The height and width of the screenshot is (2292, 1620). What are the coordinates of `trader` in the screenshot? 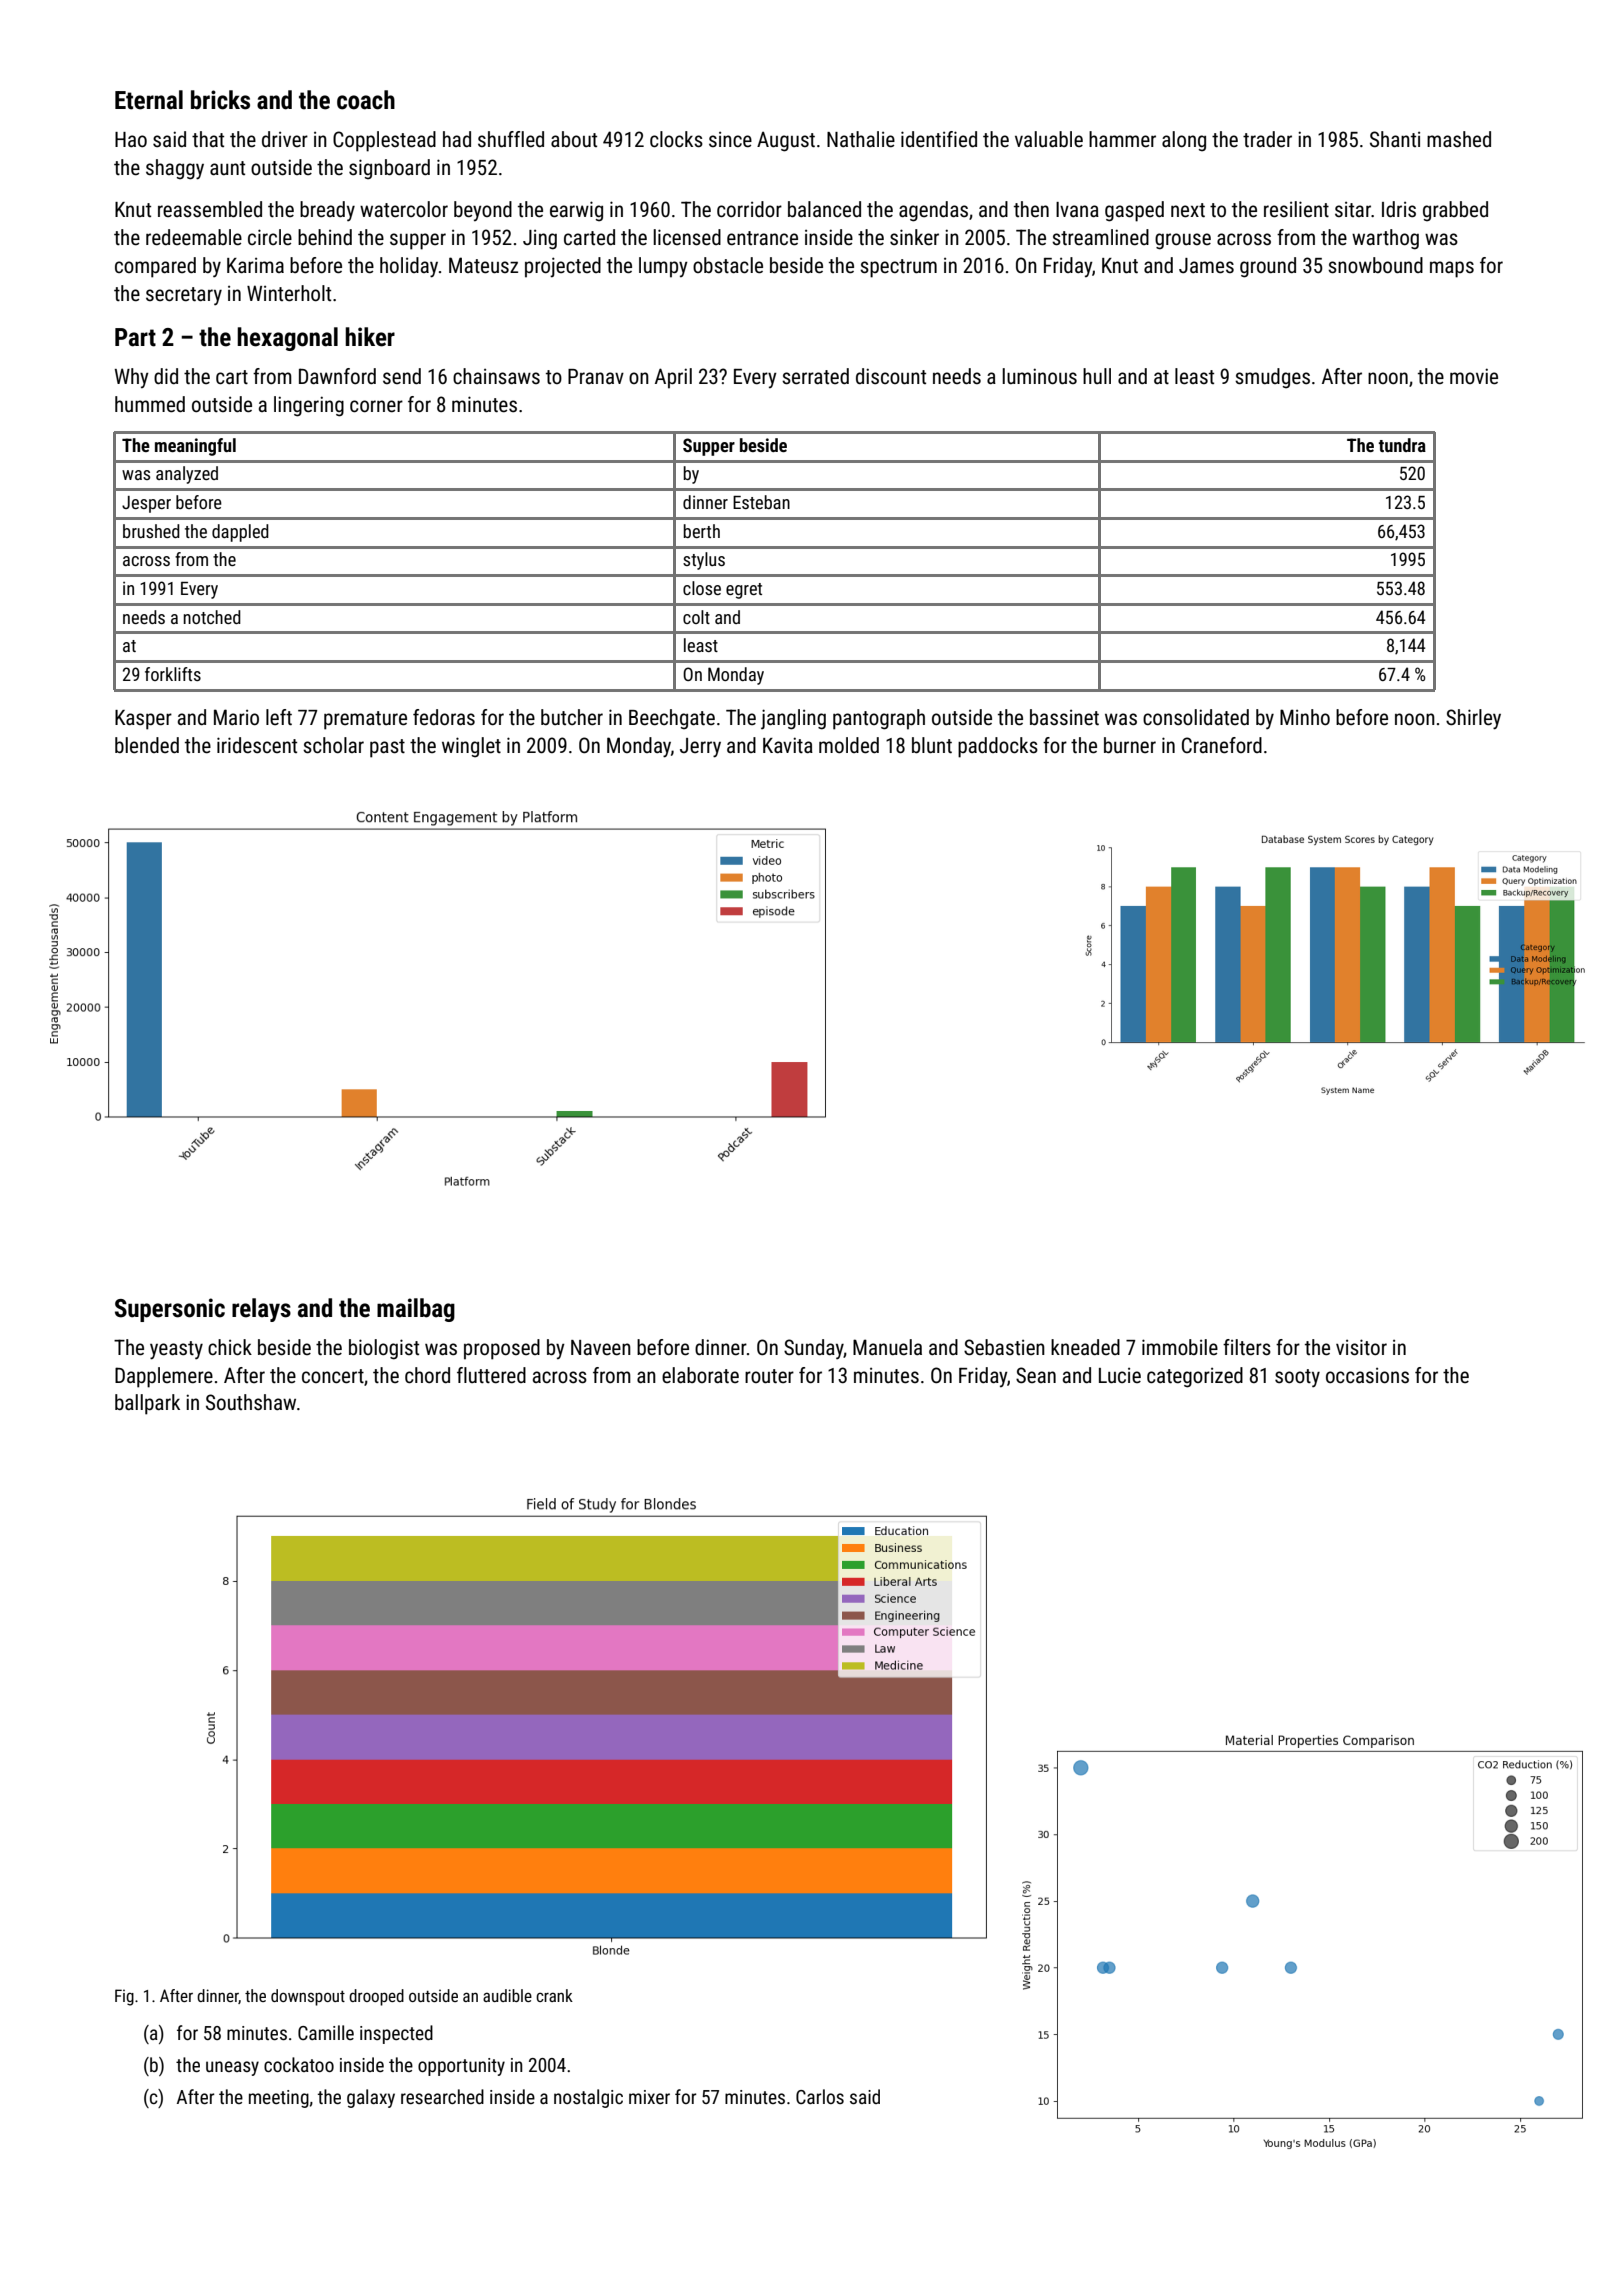 It's located at (1267, 139).
